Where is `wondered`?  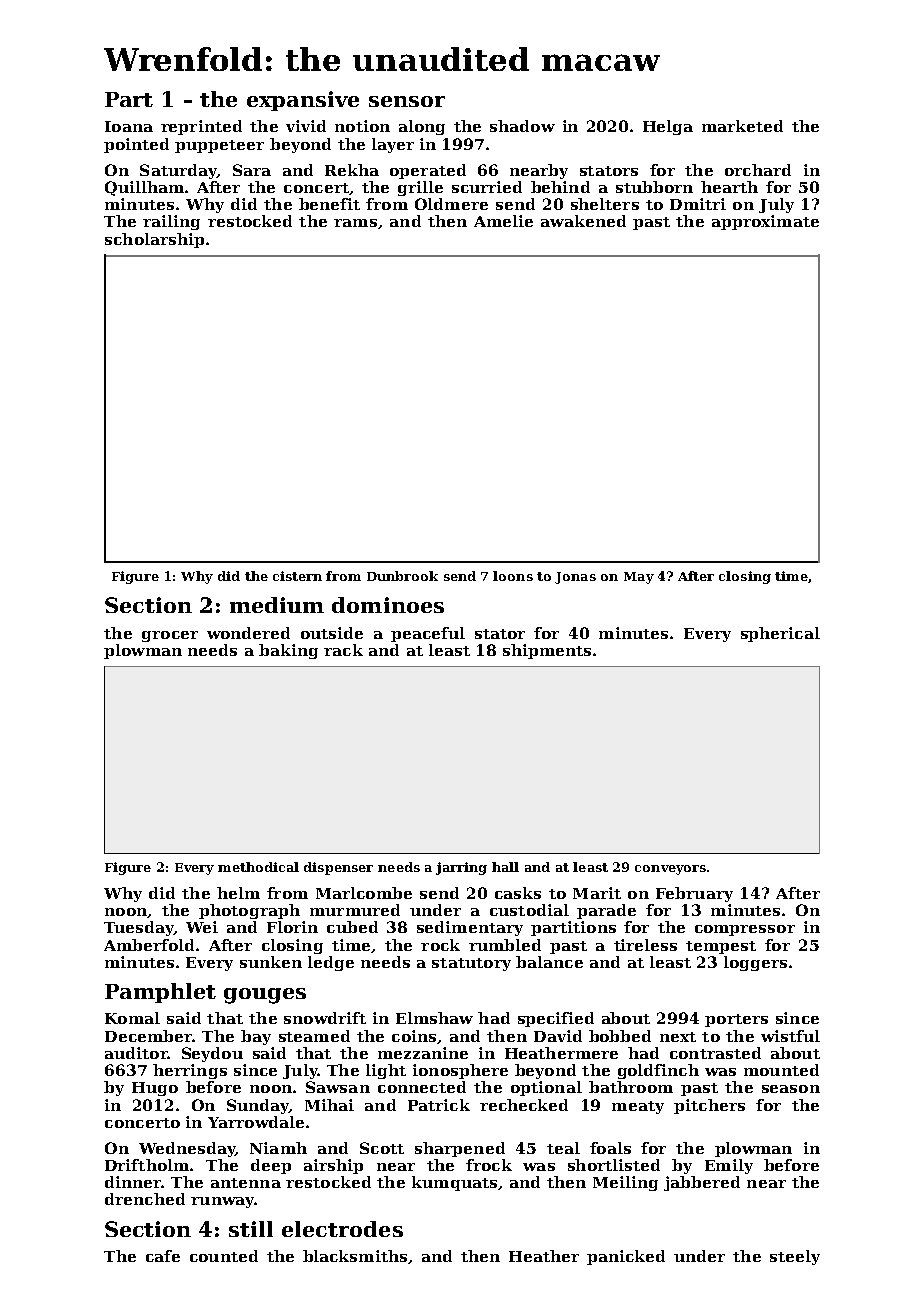
wondered is located at coordinates (248, 633).
